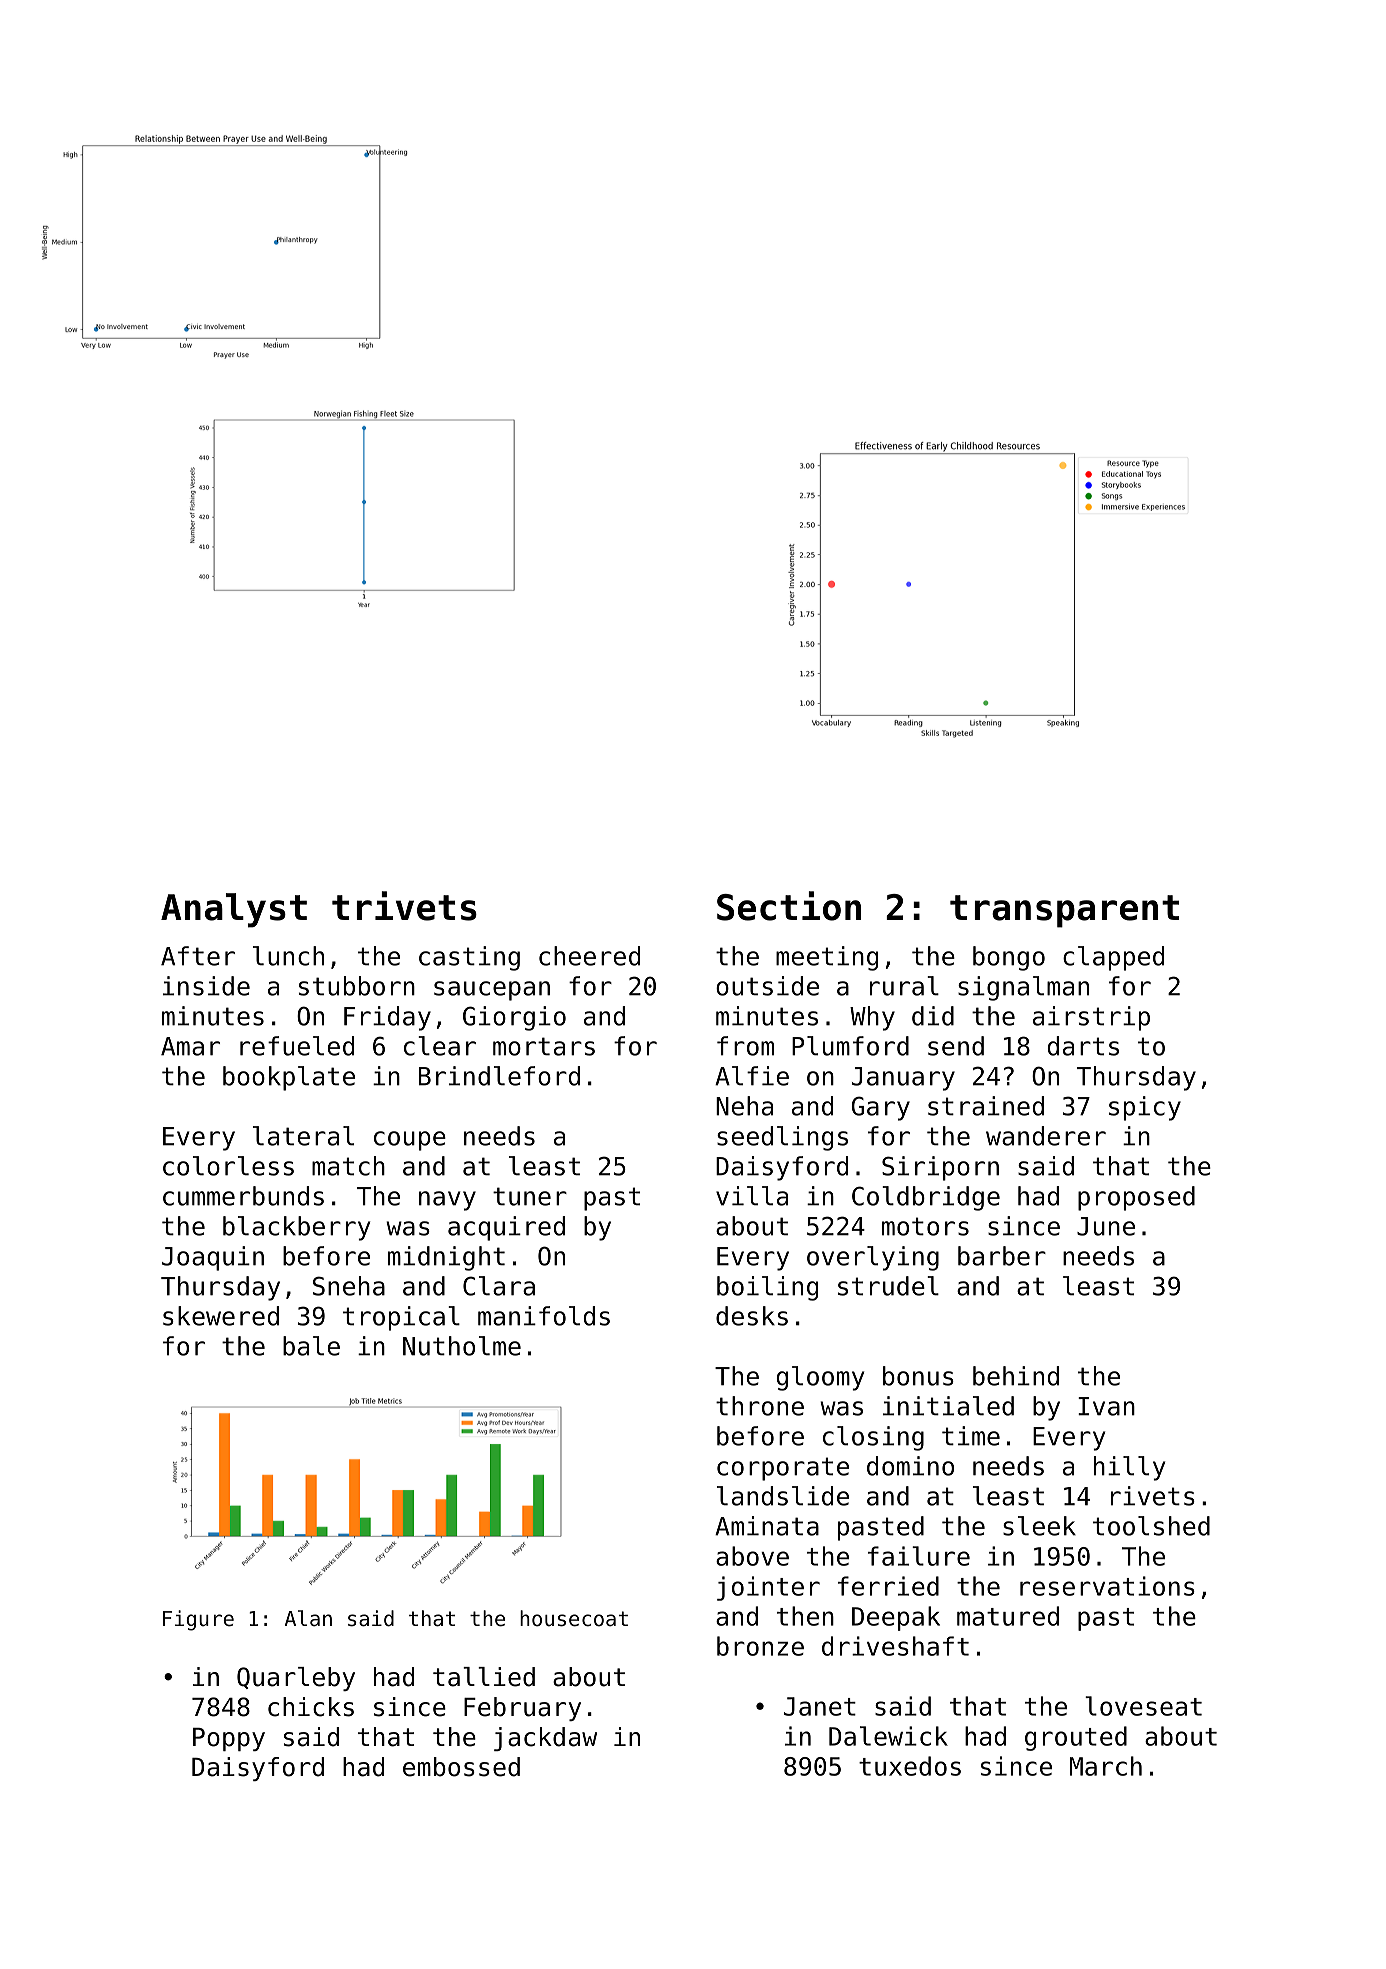 Image resolution: width=1386 pixels, height=1969 pixels. I want to click on jackdaw, so click(545, 1739).
